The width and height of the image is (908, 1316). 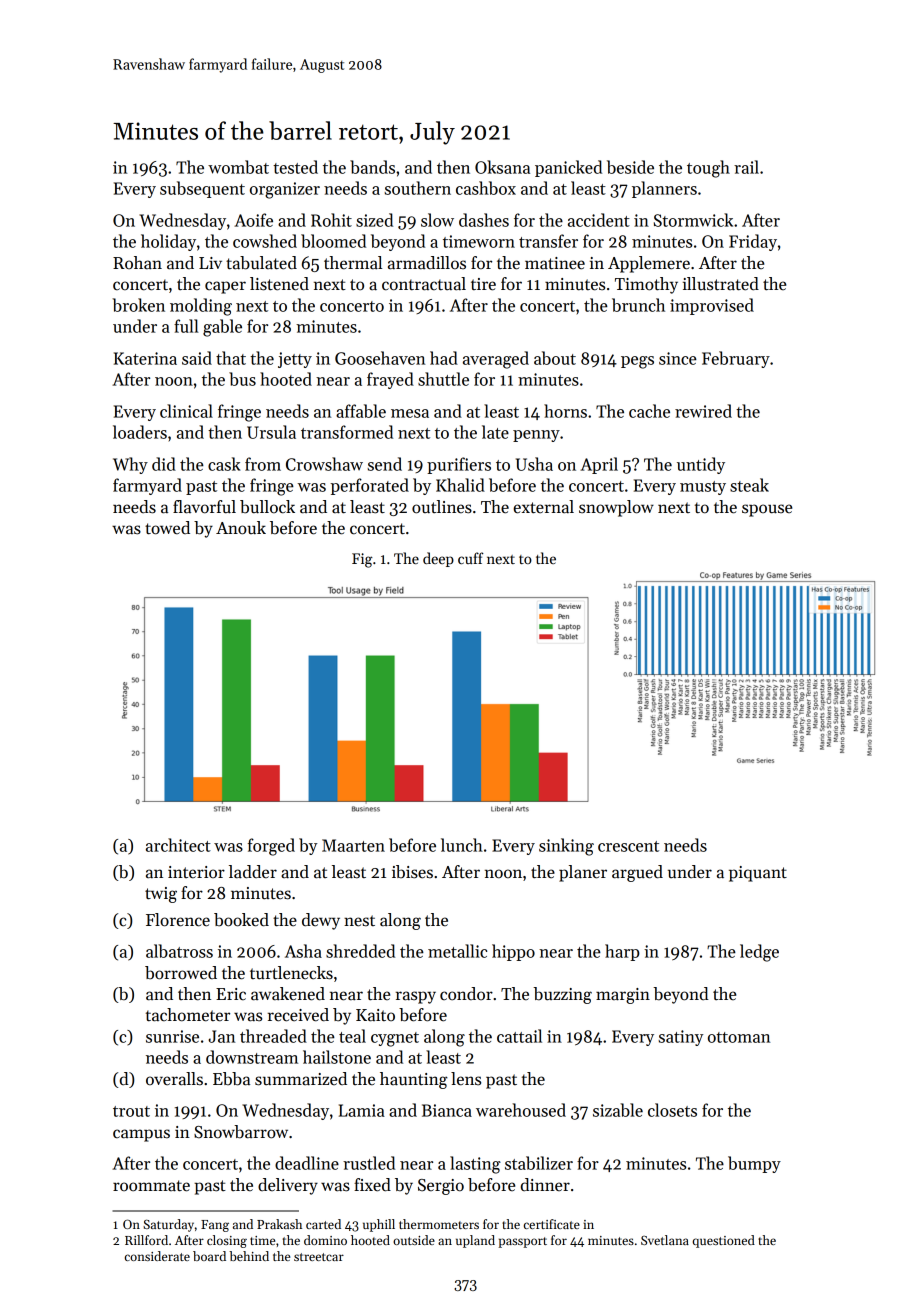 What do you see at coordinates (215, 1226) in the image?
I see `Fang` at bounding box center [215, 1226].
